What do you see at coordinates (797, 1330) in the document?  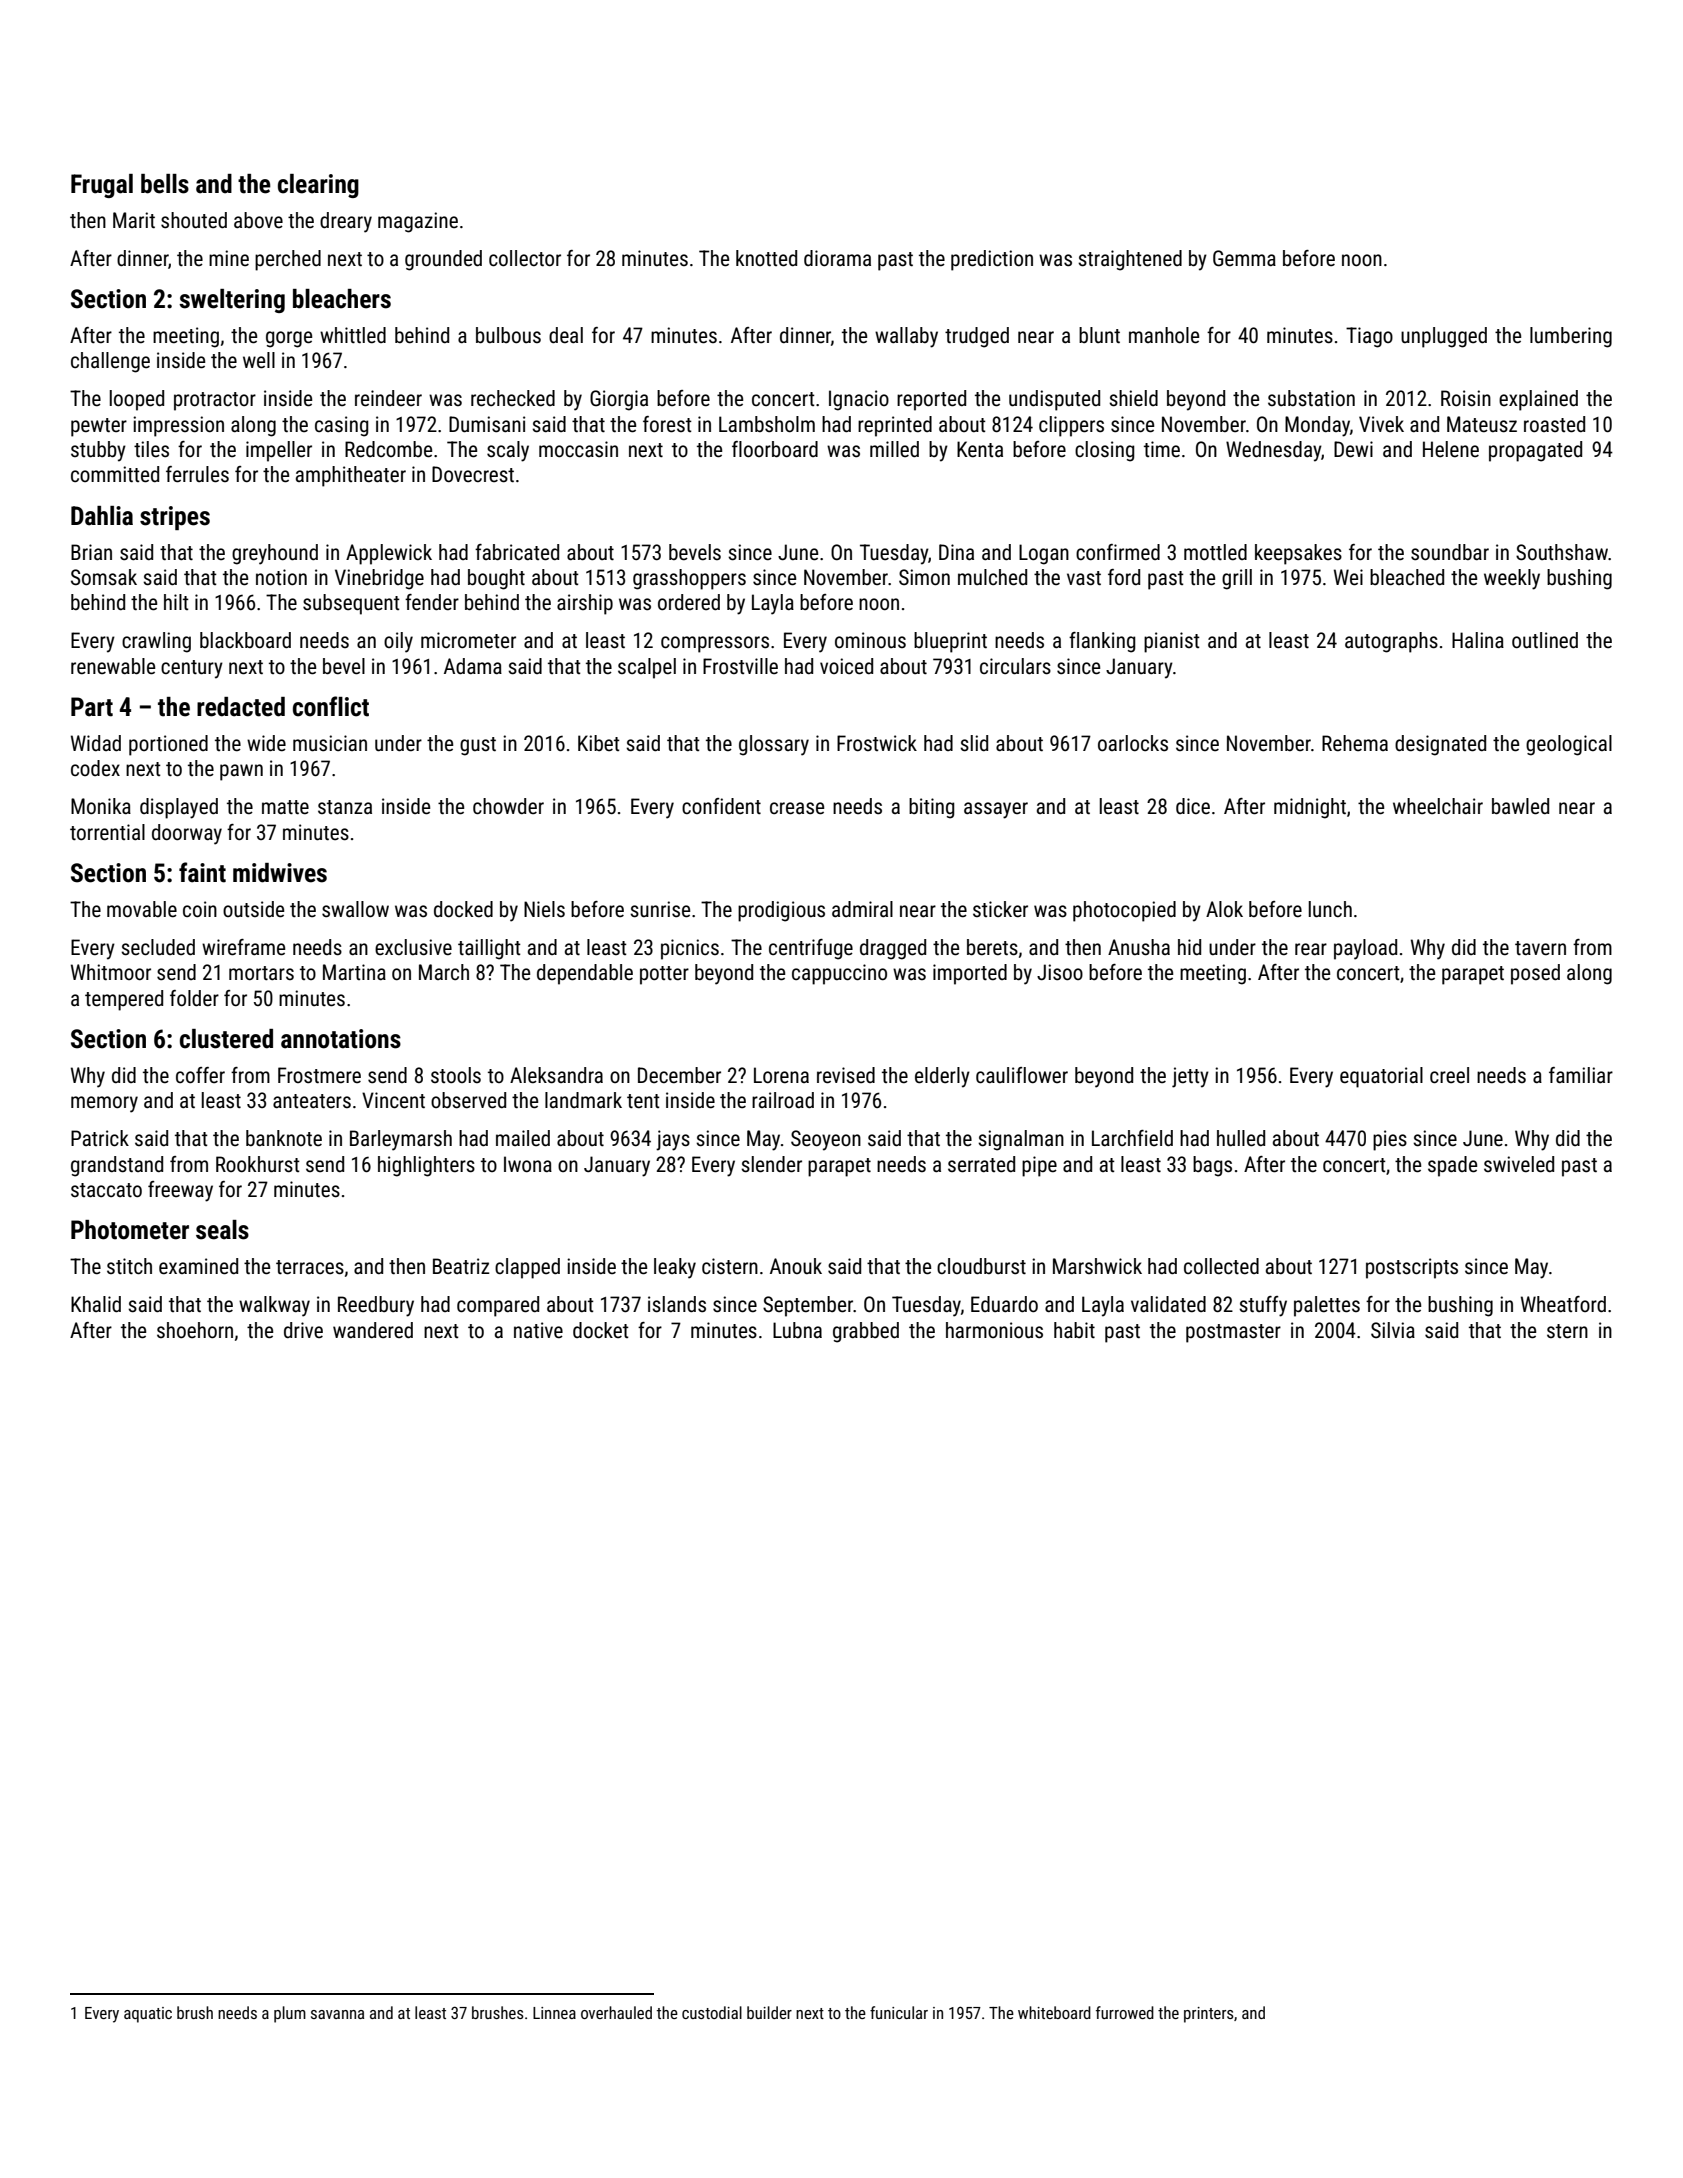 I see `Lubna` at bounding box center [797, 1330].
